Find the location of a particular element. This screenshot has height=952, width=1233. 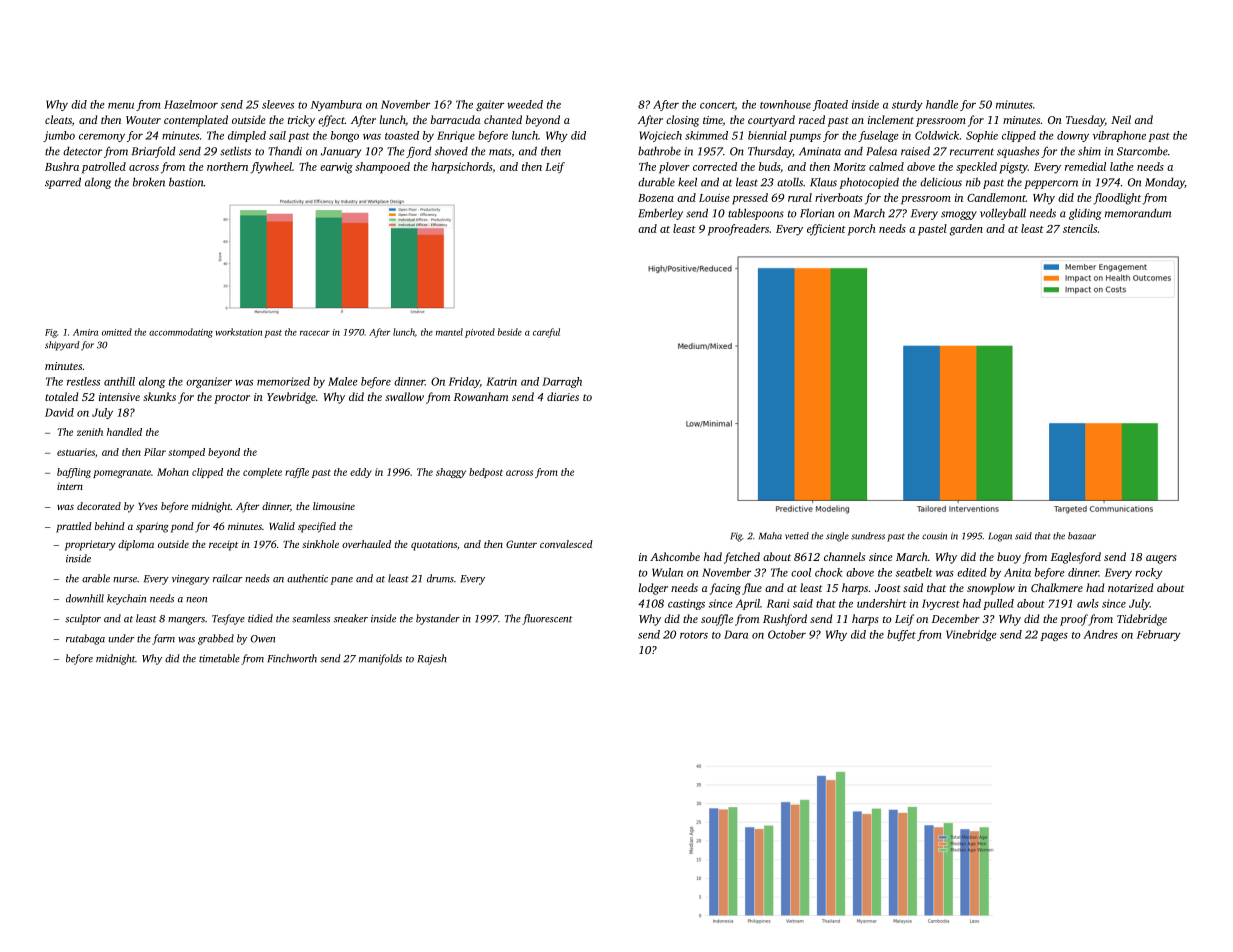

Katrin is located at coordinates (501, 381).
